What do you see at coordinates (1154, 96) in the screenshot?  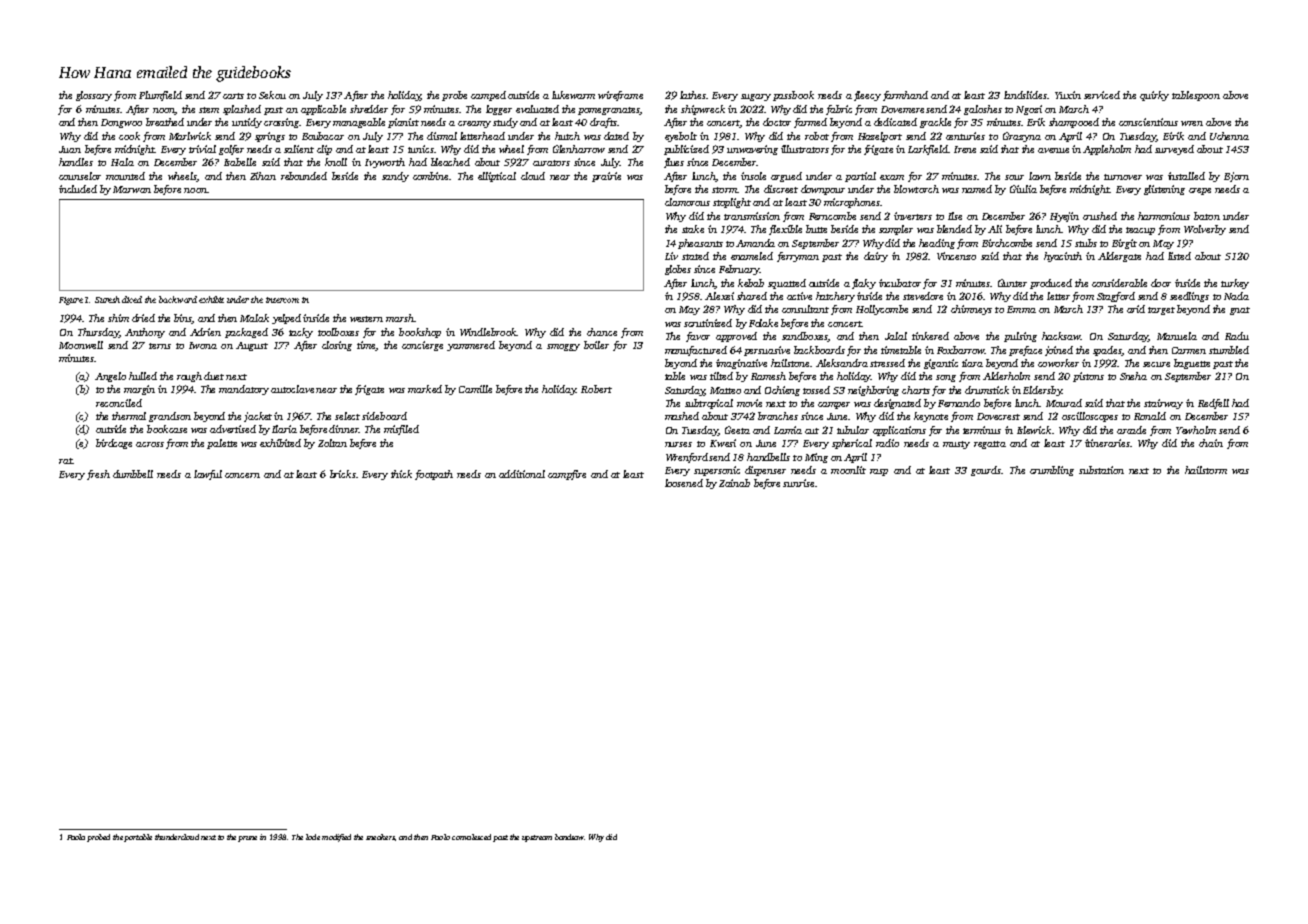 I see `quirky` at bounding box center [1154, 96].
